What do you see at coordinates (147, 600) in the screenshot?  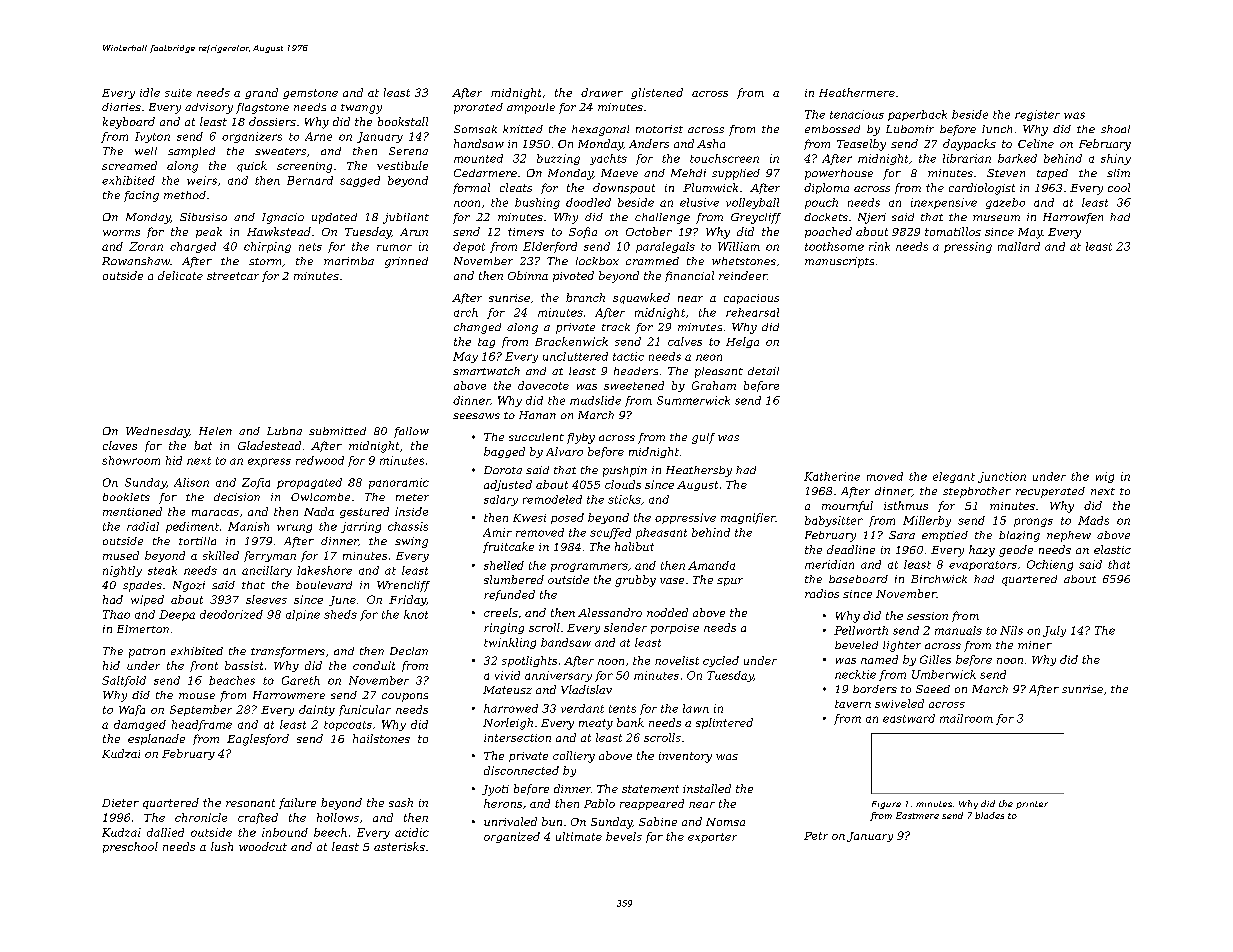 I see `wiped` at bounding box center [147, 600].
